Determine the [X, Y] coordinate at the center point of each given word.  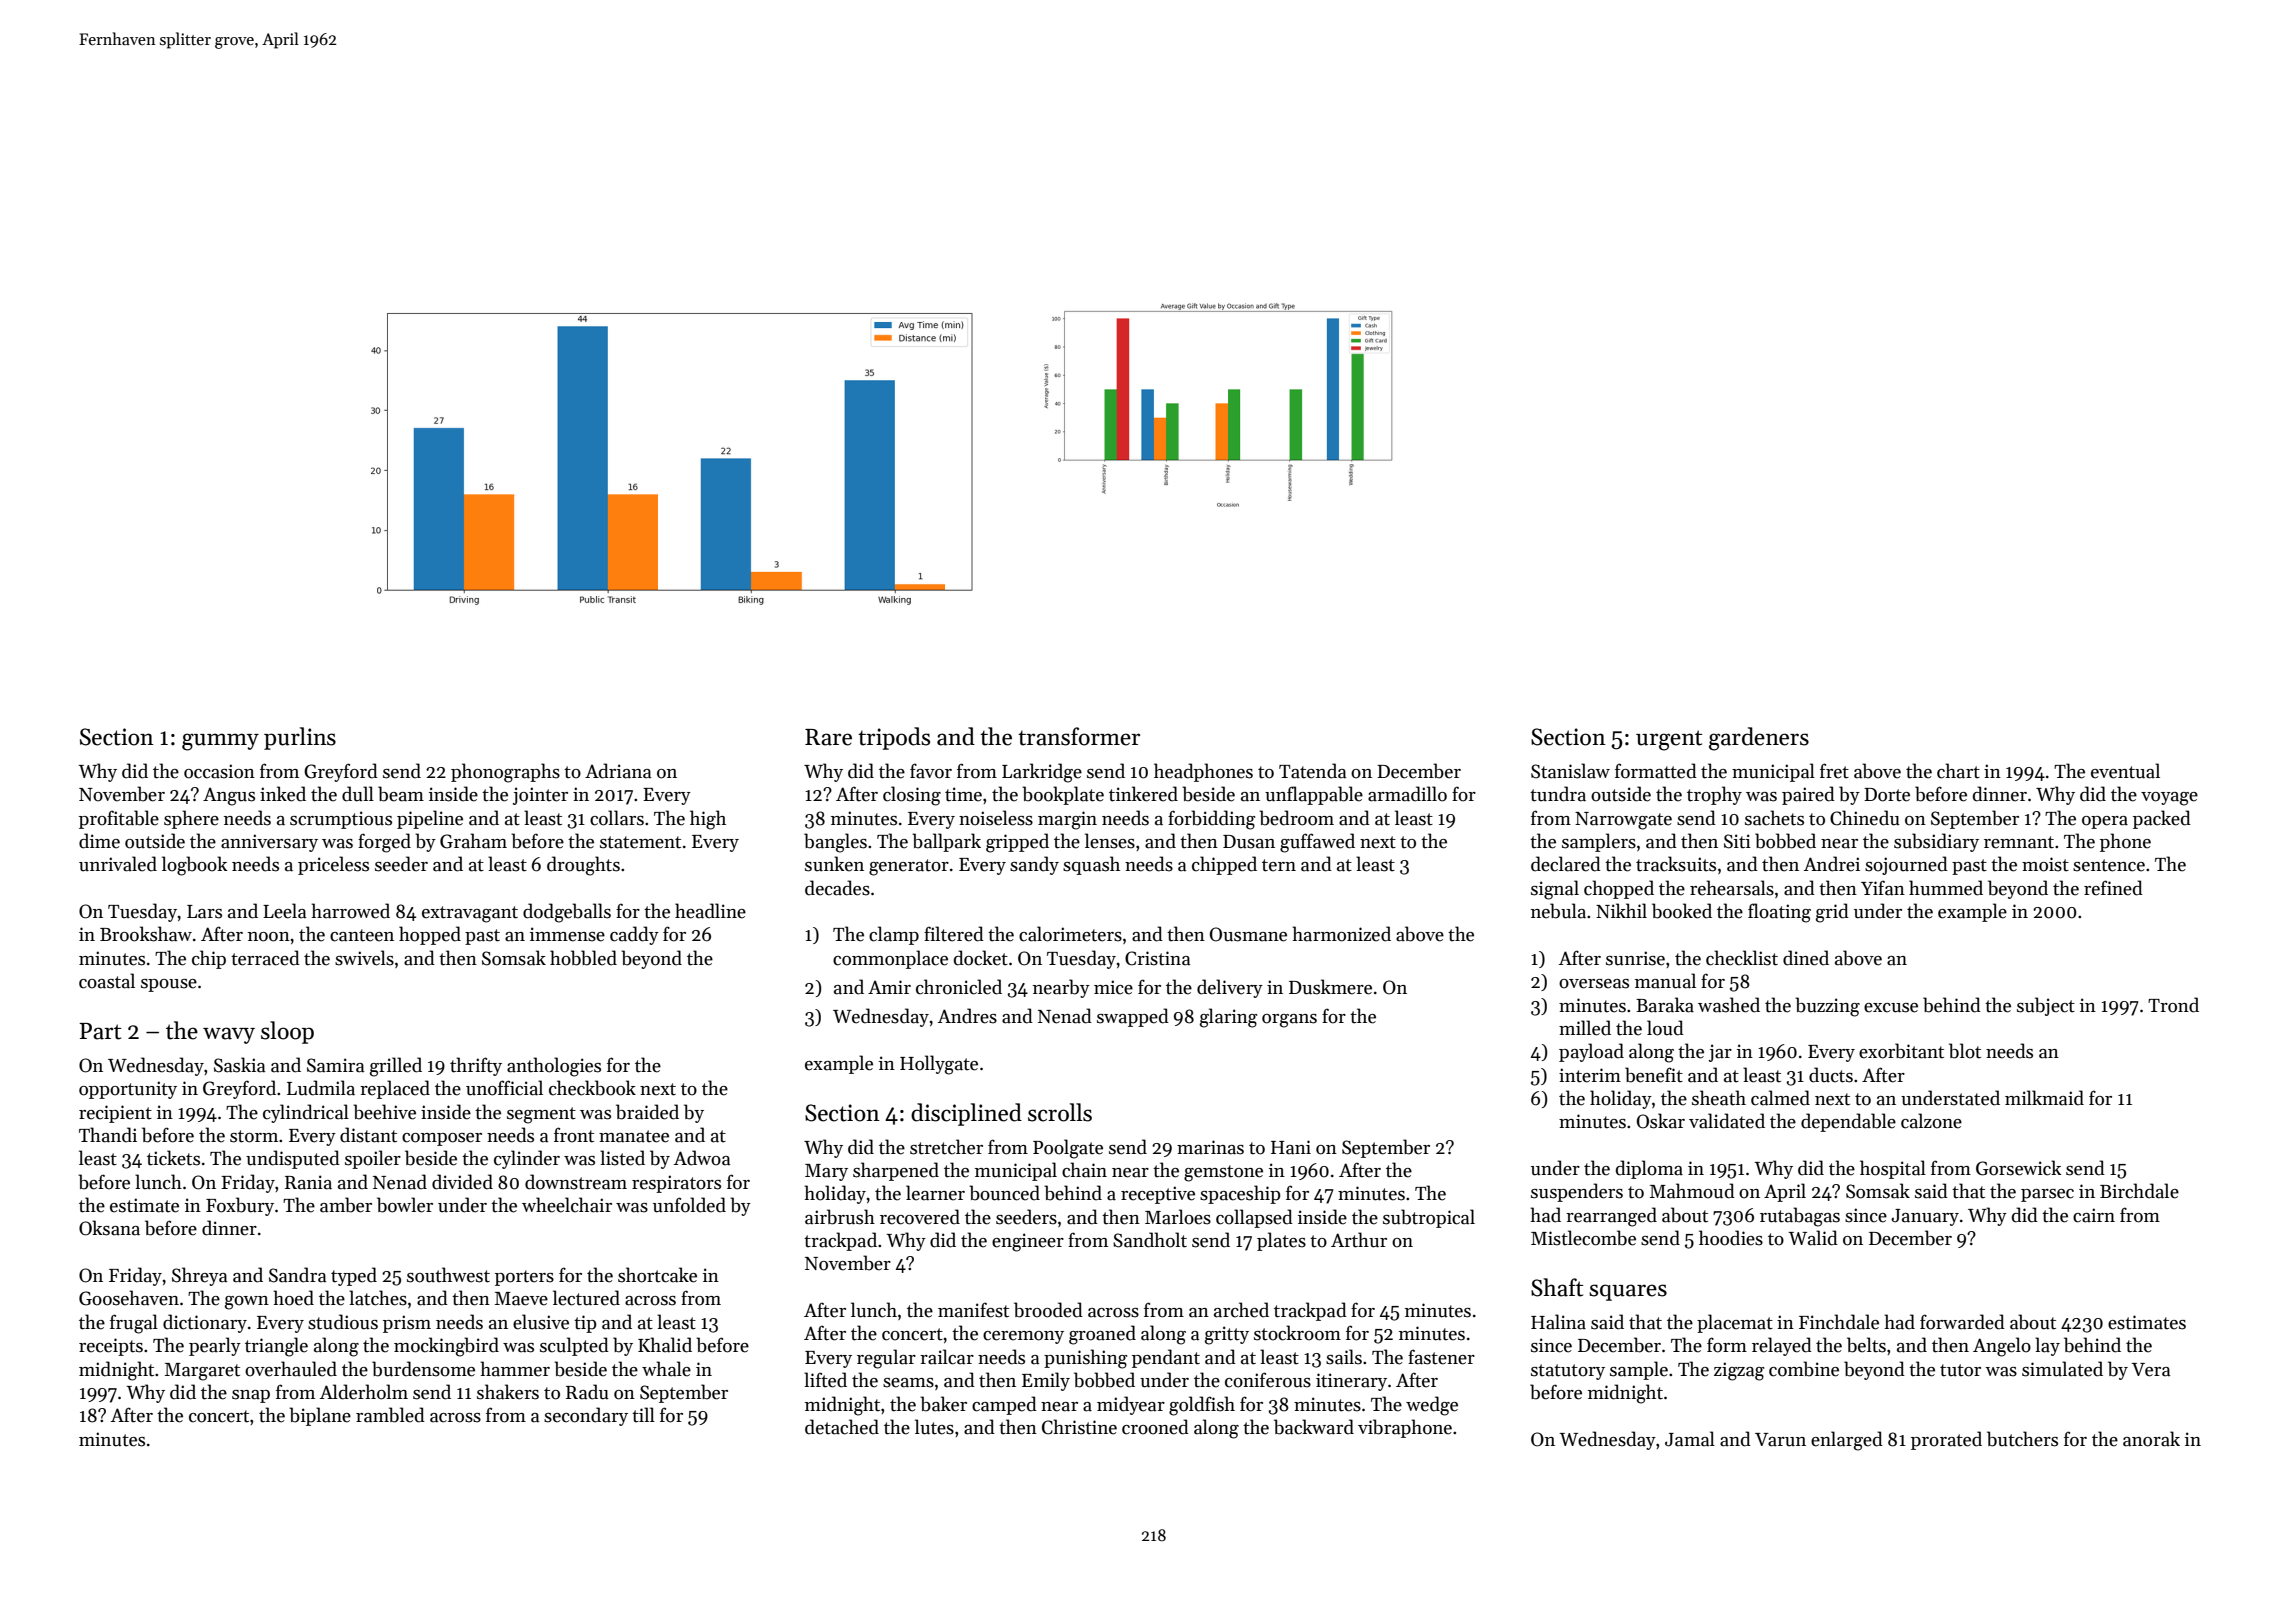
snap [251, 1396]
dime [99, 841]
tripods [894, 738]
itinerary [1351, 1382]
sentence [2109, 865]
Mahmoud [1692, 1191]
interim [1590, 1075]
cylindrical [306, 1113]
